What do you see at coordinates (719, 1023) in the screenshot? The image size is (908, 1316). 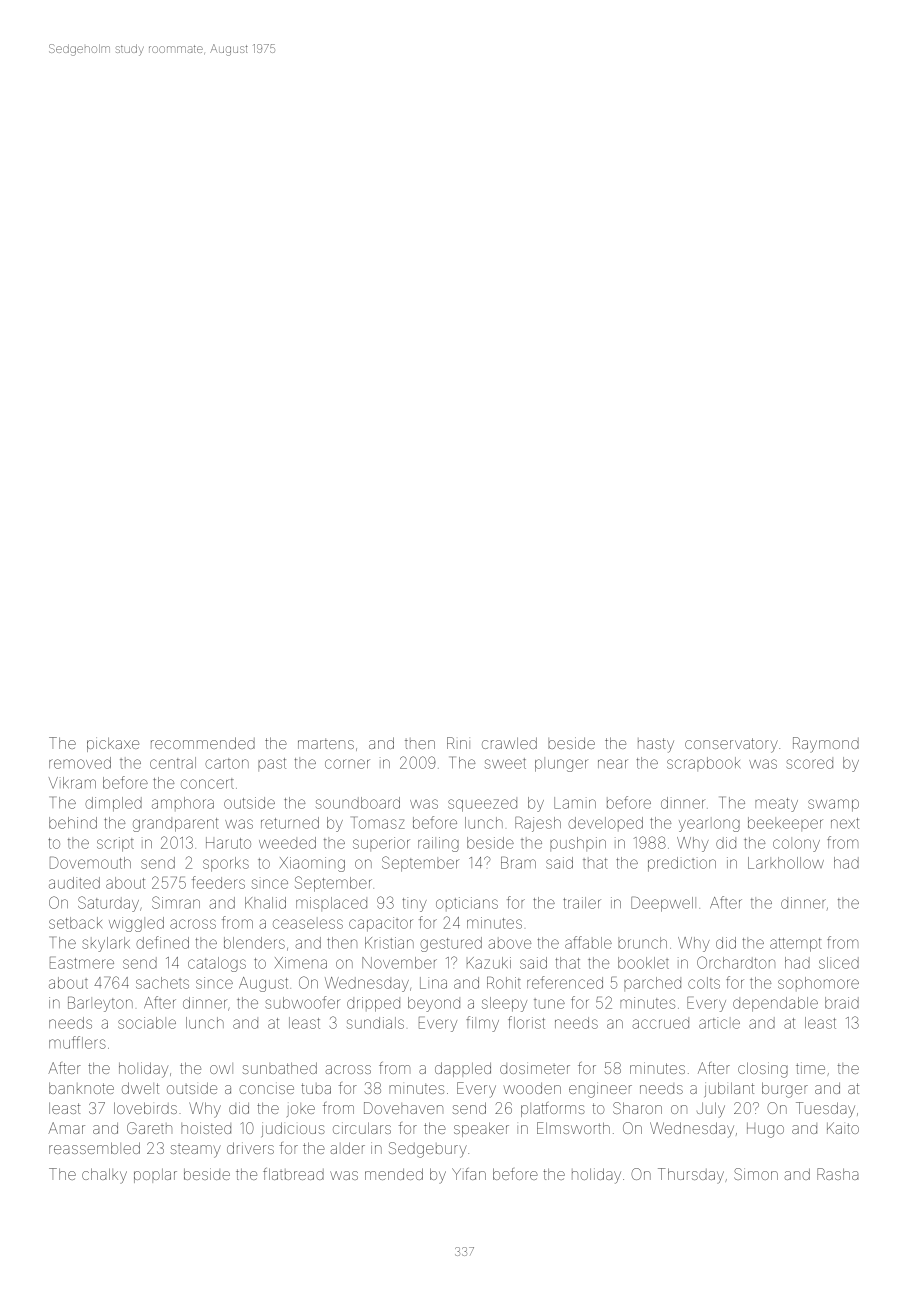 I see `article` at bounding box center [719, 1023].
